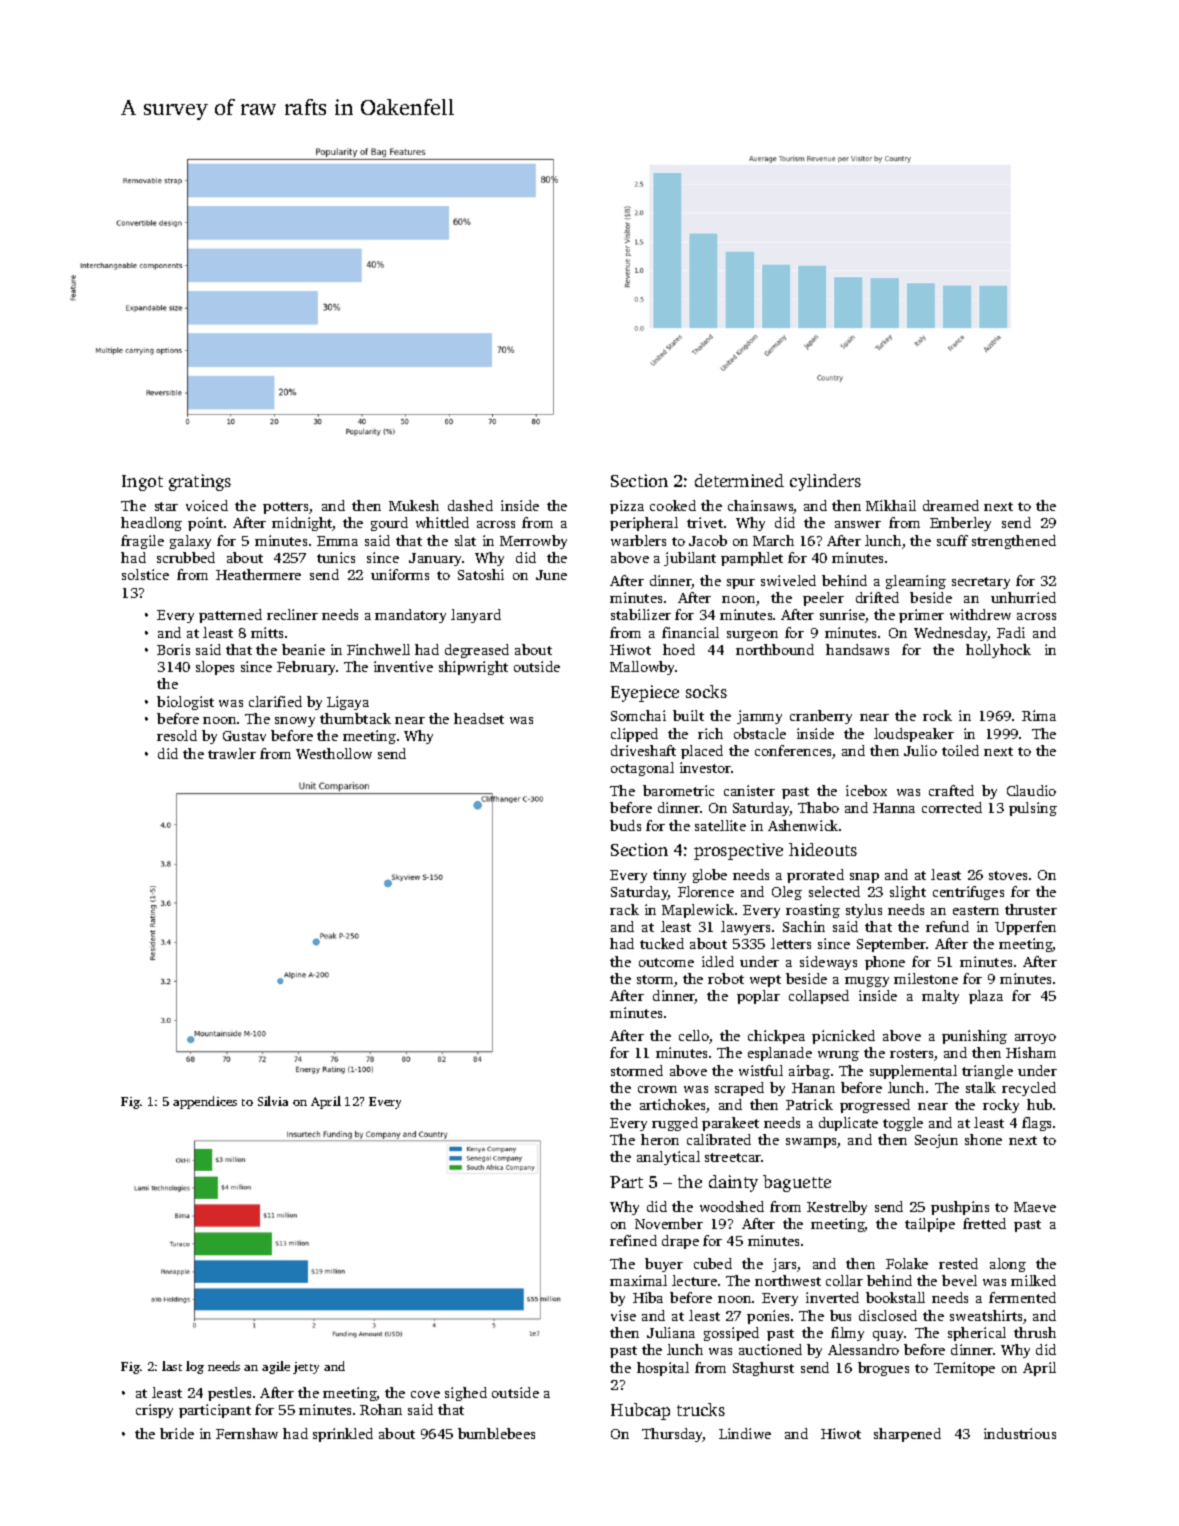 Image resolution: width=1179 pixels, height=1526 pixels. Describe the element at coordinates (410, 616) in the screenshot. I see `mandatory` at that location.
